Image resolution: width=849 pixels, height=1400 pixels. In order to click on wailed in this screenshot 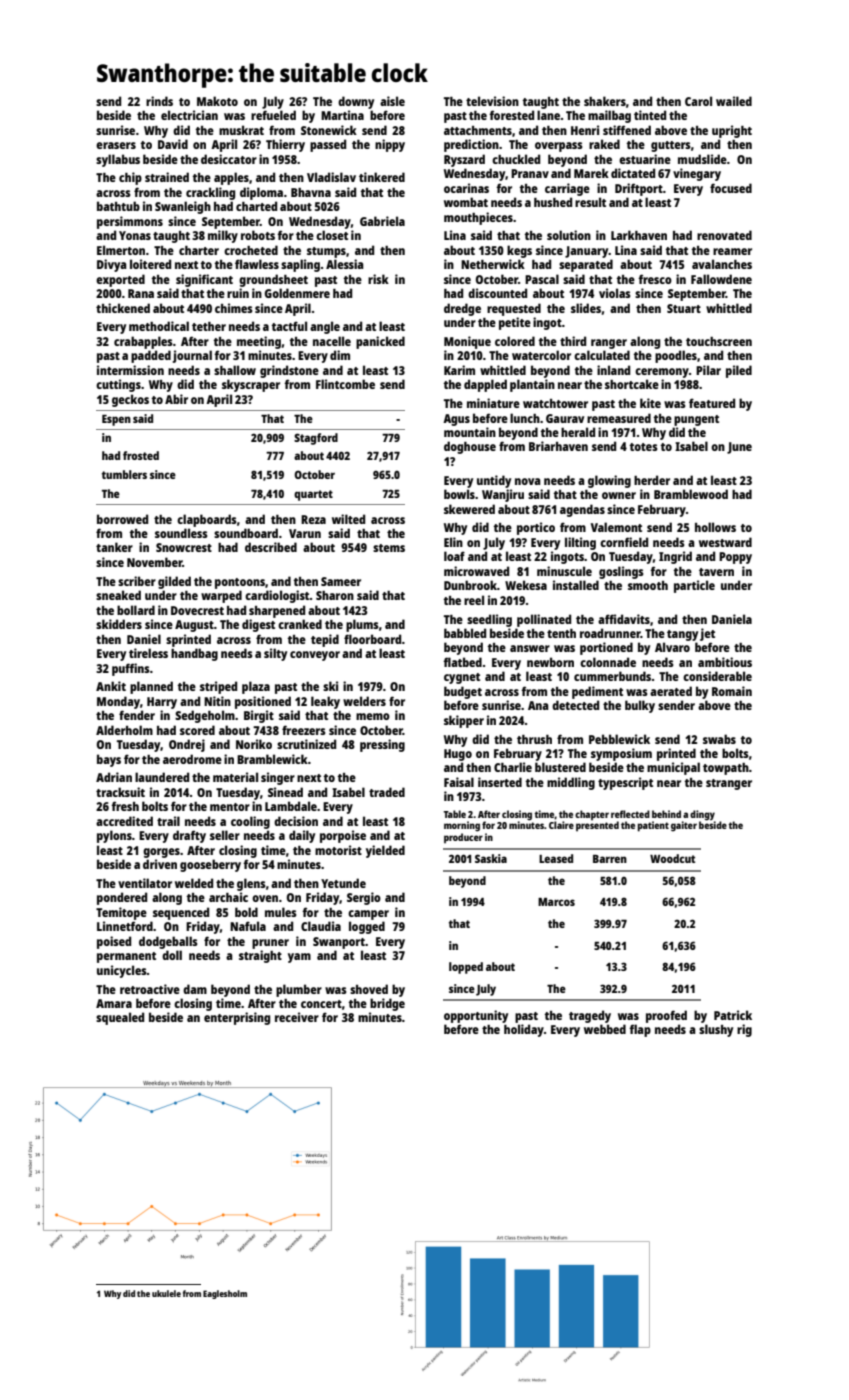, I will do `click(734, 101)`.
